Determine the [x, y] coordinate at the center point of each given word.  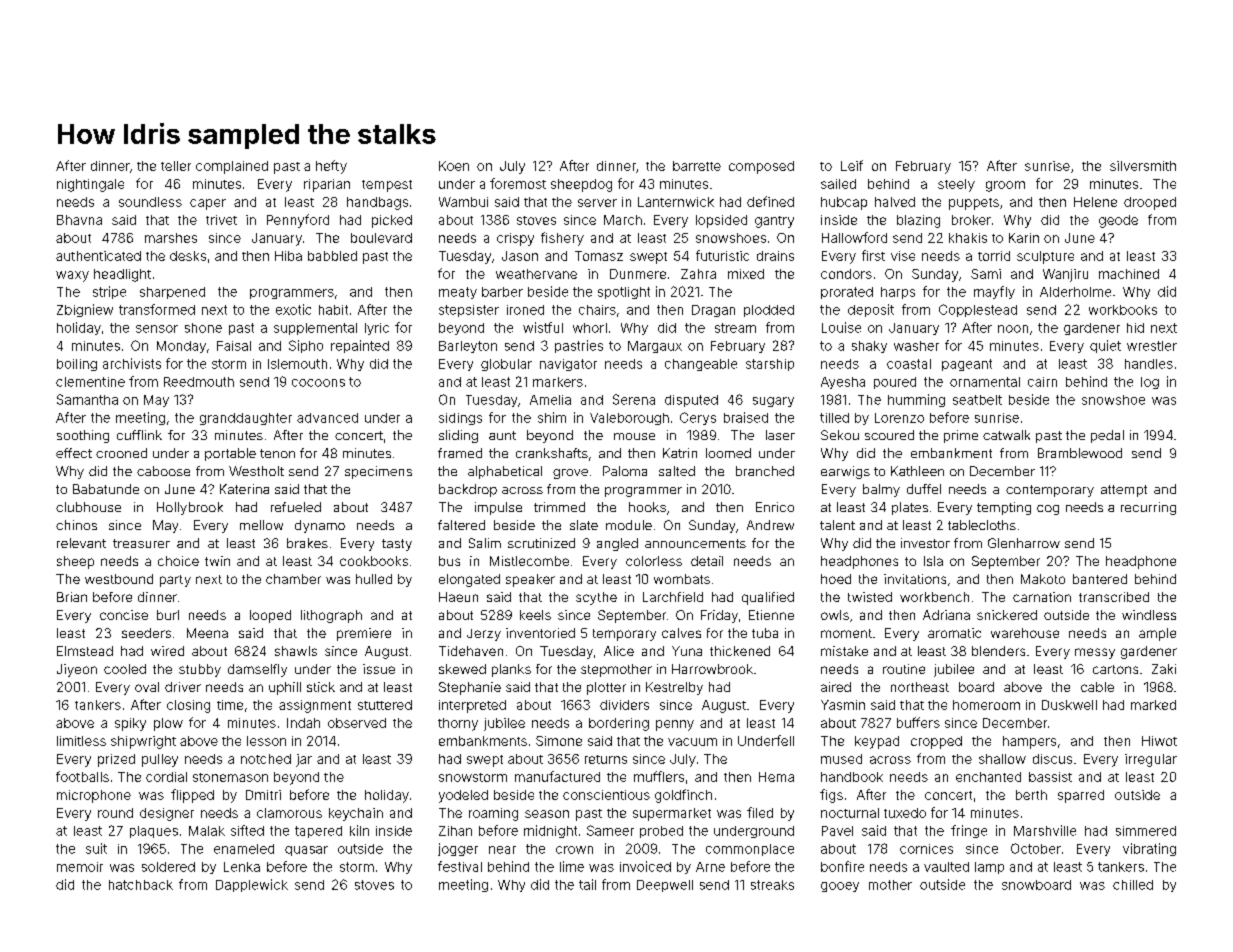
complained [232, 167]
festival [460, 866]
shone [203, 328]
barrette [697, 166]
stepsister [469, 311]
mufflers [659, 776]
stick [321, 687]
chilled [1133, 885]
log [1150, 383]
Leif [852, 165]
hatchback [141, 885]
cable [1097, 687]
